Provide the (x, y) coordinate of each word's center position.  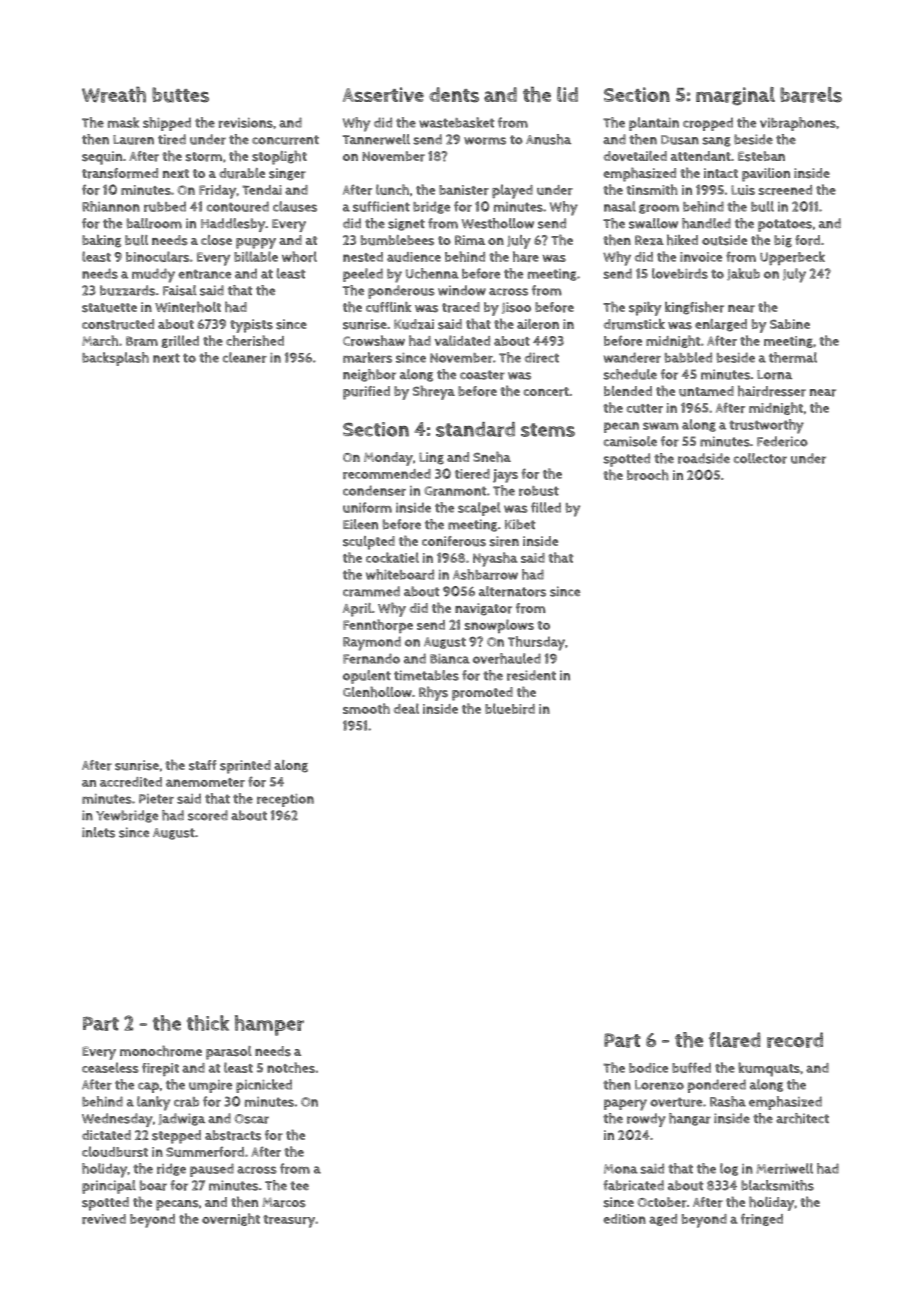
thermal (793, 357)
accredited (131, 782)
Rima (470, 240)
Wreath (114, 94)
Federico (782, 441)
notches (291, 1067)
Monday (388, 459)
